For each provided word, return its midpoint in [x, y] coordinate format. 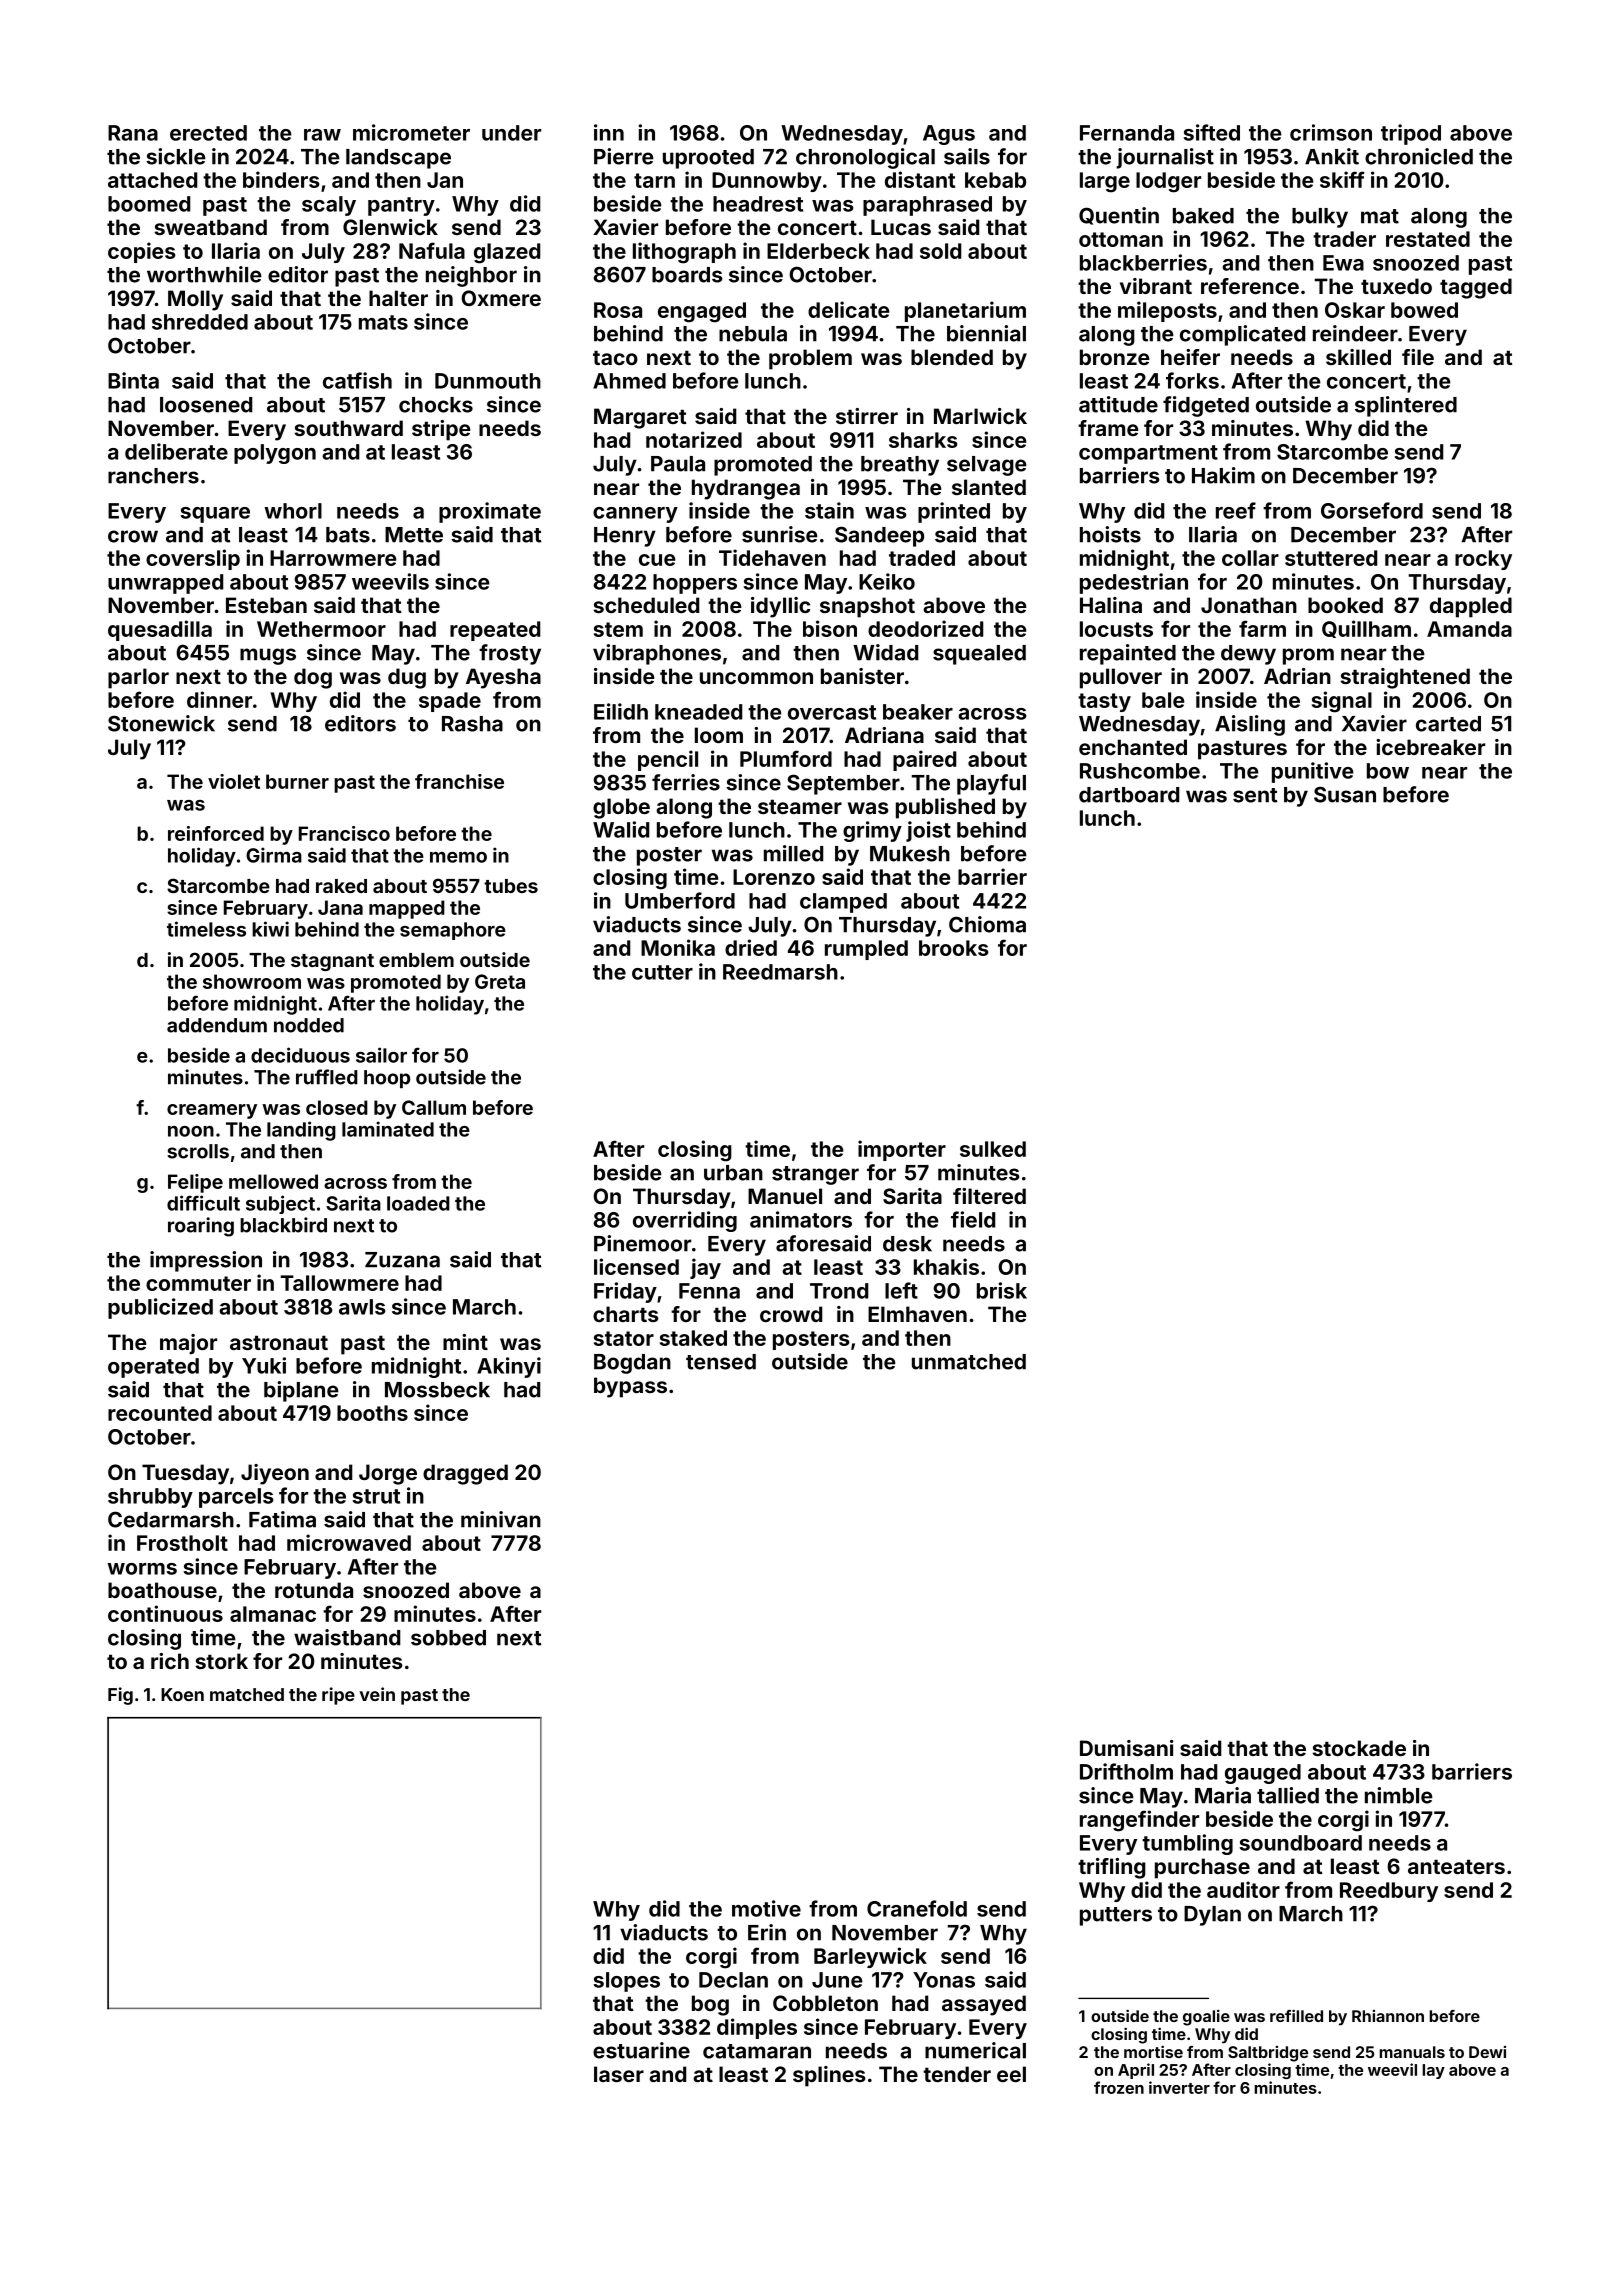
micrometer [411, 132]
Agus [949, 135]
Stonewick [161, 723]
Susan [1345, 794]
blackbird [283, 1225]
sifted [1211, 132]
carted [1448, 724]
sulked [993, 1149]
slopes [626, 1982]
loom [719, 735]
